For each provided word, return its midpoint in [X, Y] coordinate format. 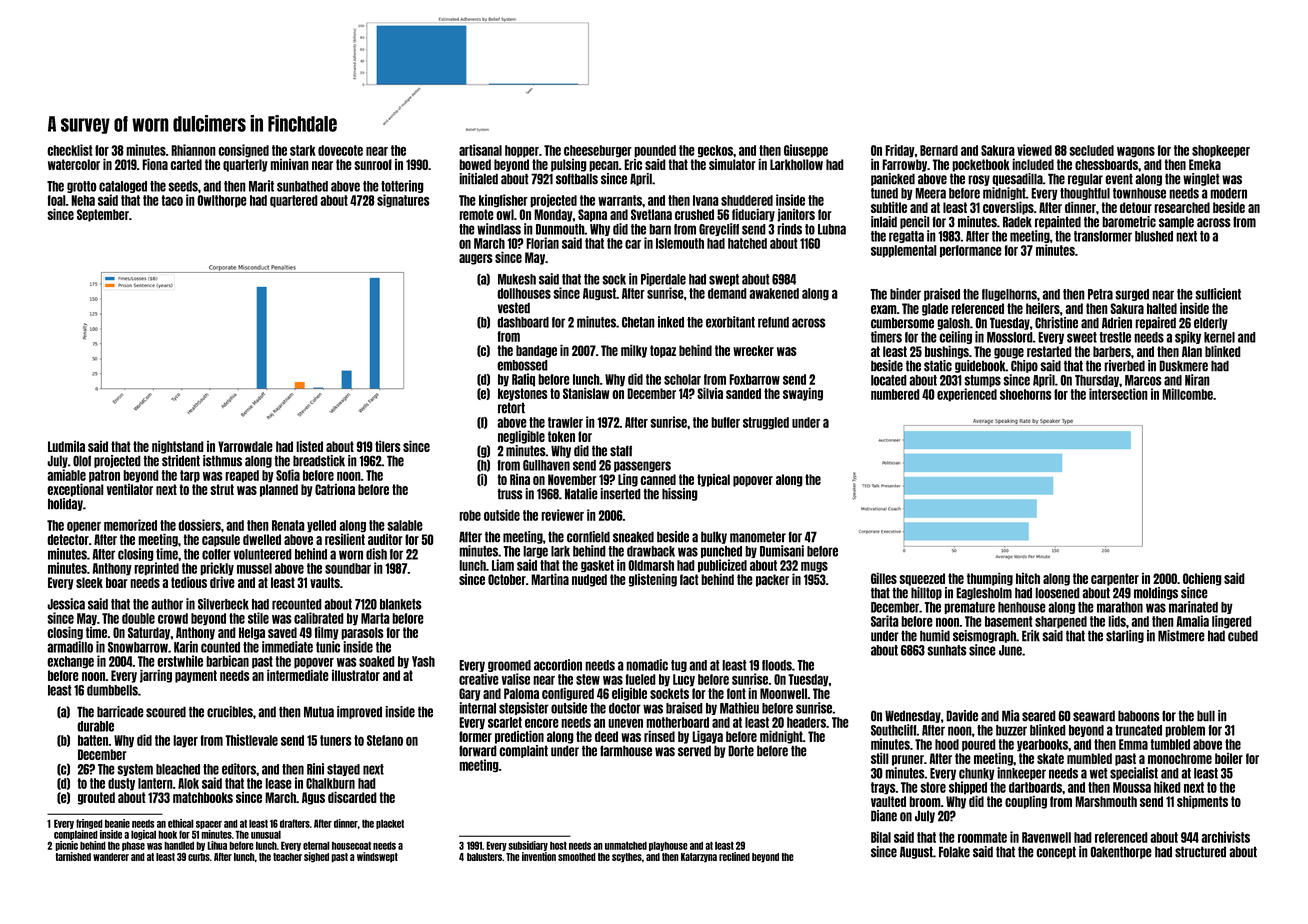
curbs [199, 857]
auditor [385, 539]
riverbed [1124, 366]
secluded [1091, 150]
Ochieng [1202, 579]
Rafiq [523, 379]
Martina [550, 579]
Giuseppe [806, 151]
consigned [243, 151]
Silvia [710, 393]
